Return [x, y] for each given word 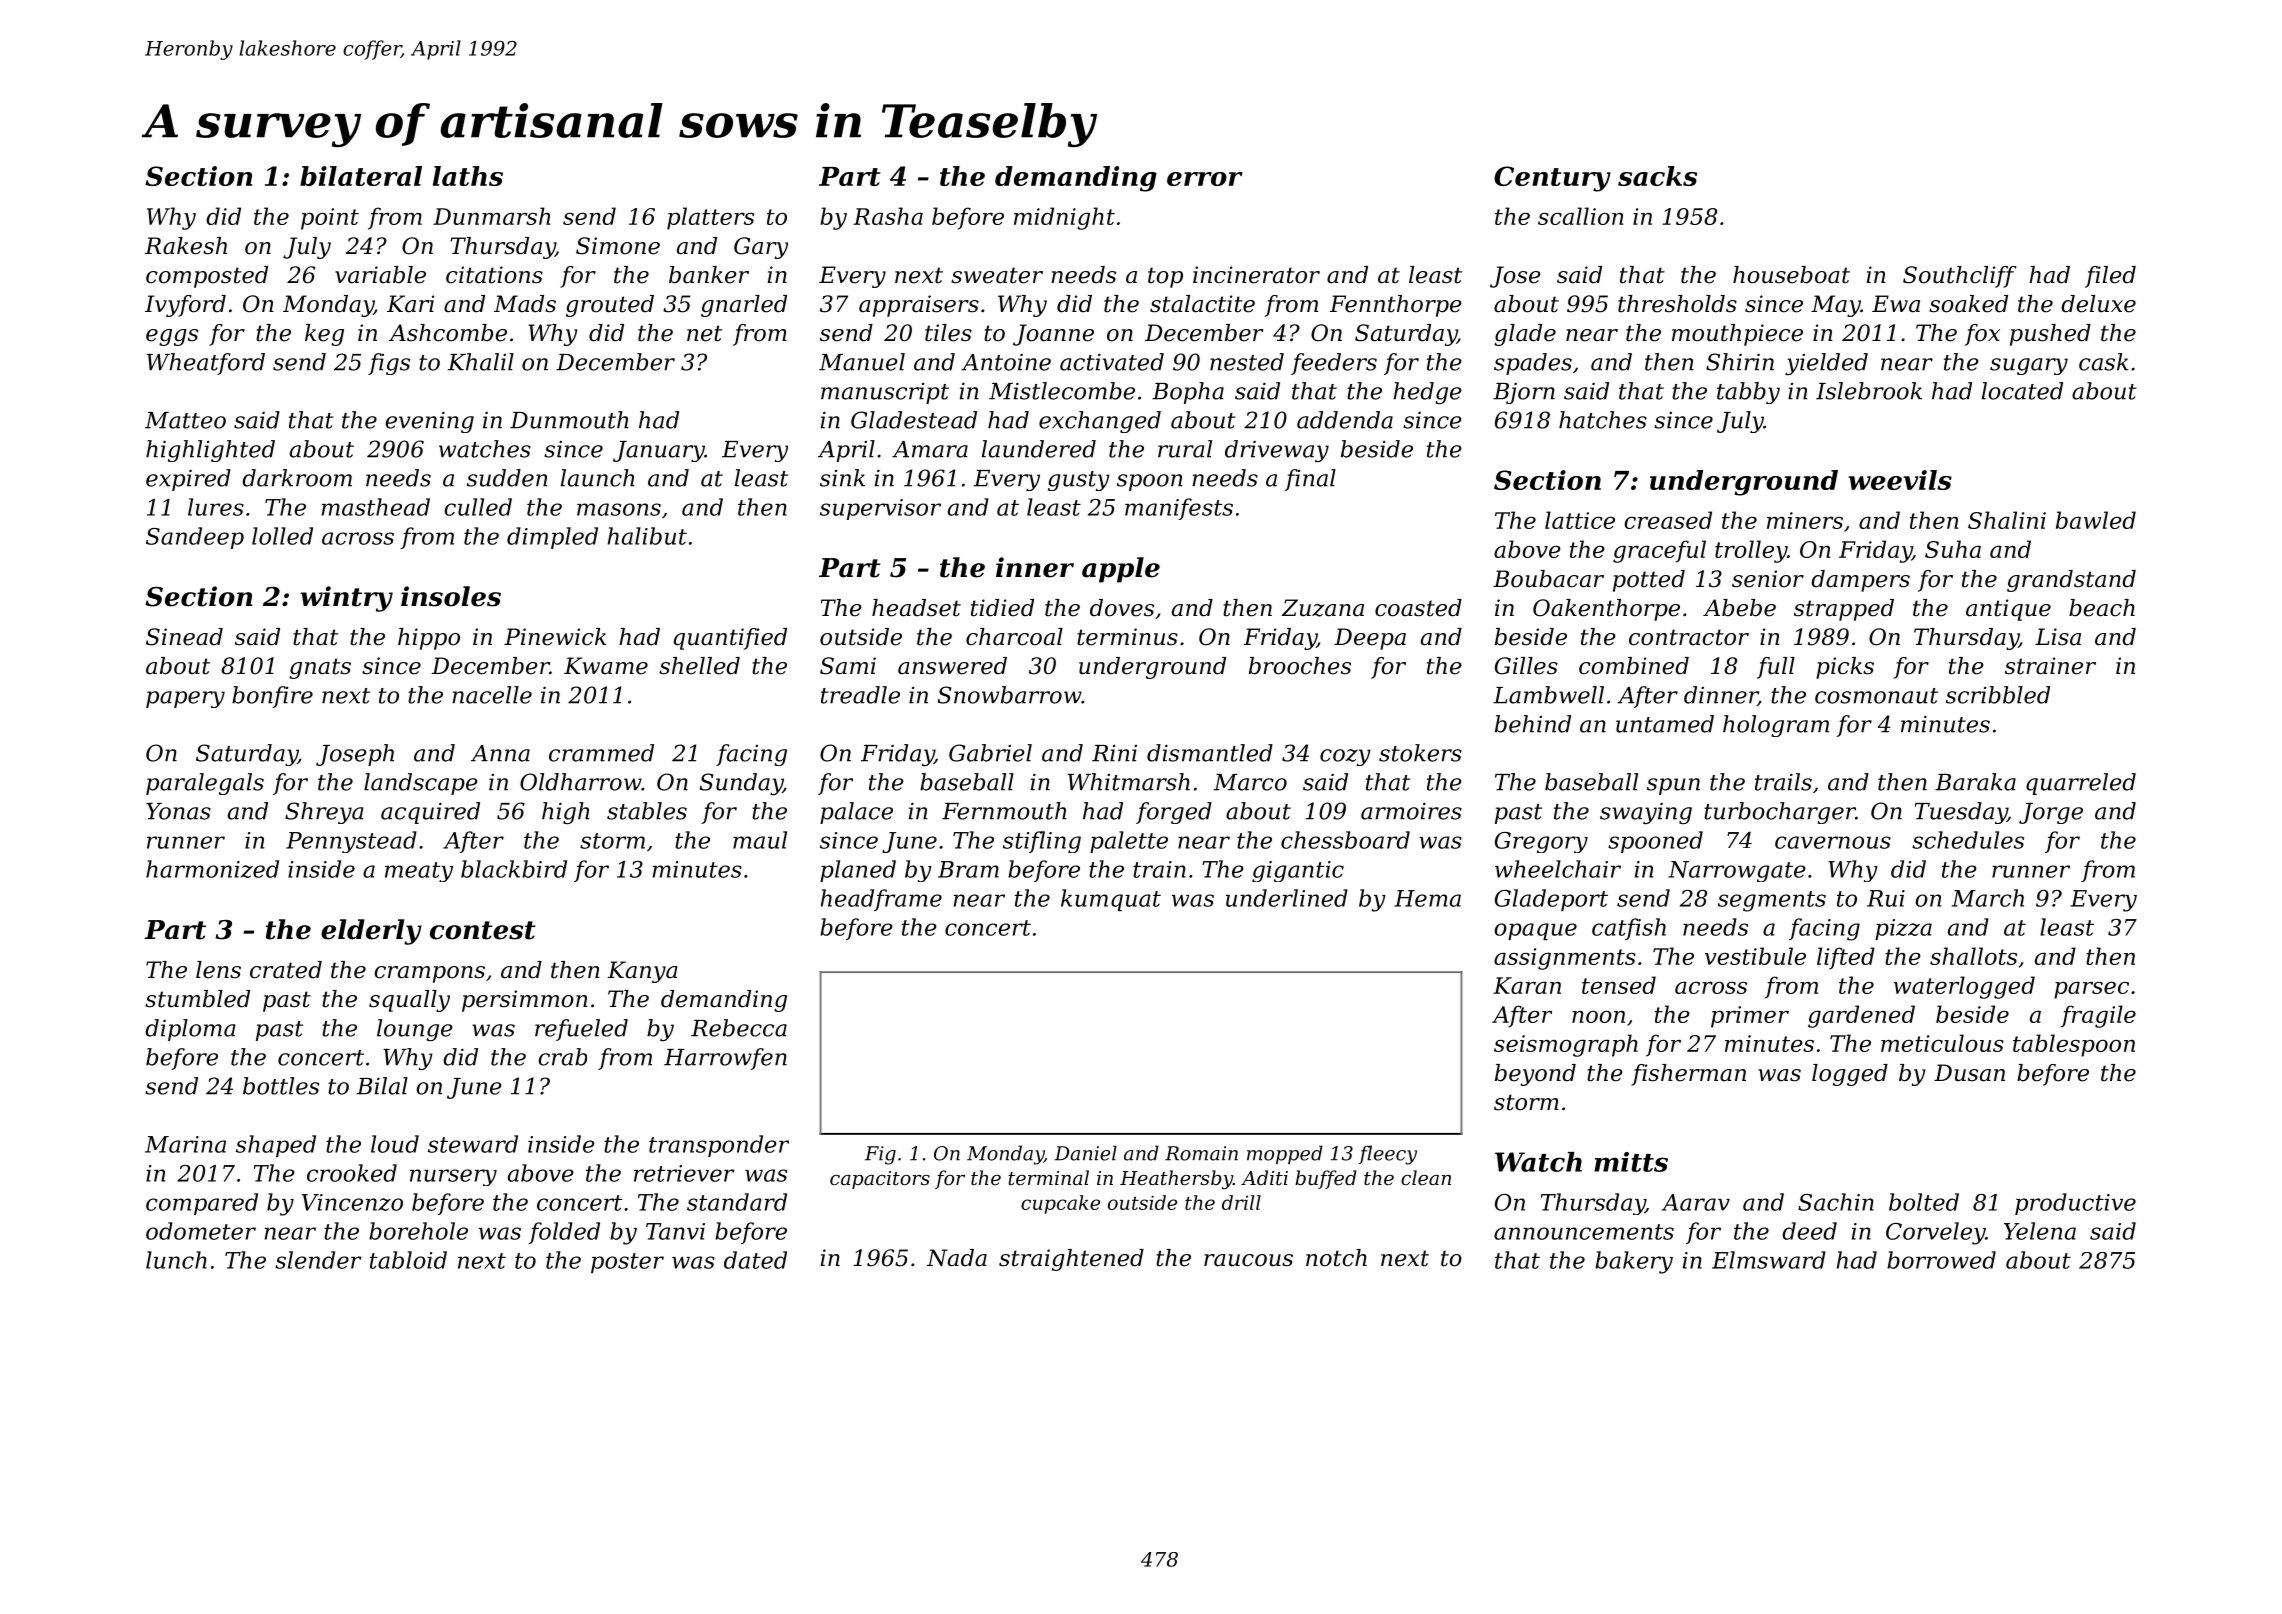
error [1205, 179]
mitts [1631, 1162]
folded [564, 1233]
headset [916, 608]
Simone [618, 246]
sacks [1657, 176]
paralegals [205, 784]
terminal [1048, 1177]
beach [2102, 608]
